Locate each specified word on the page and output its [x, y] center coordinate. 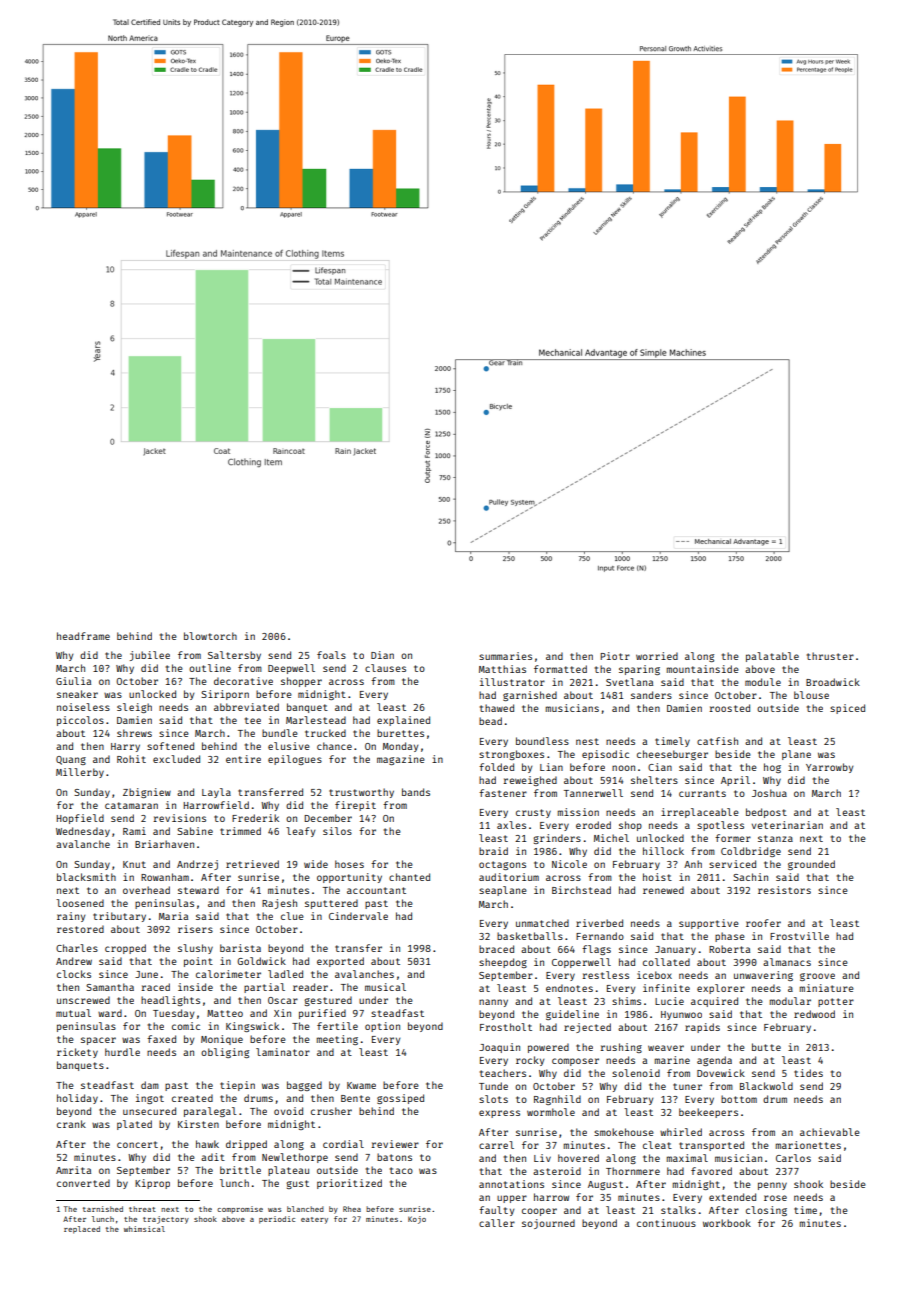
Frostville [799, 936]
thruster [830, 656]
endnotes [569, 988]
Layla [216, 793]
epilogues [295, 760]
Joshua [769, 793]
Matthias [502, 669]
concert [137, 1144]
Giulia [73, 681]
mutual [73, 1013]
